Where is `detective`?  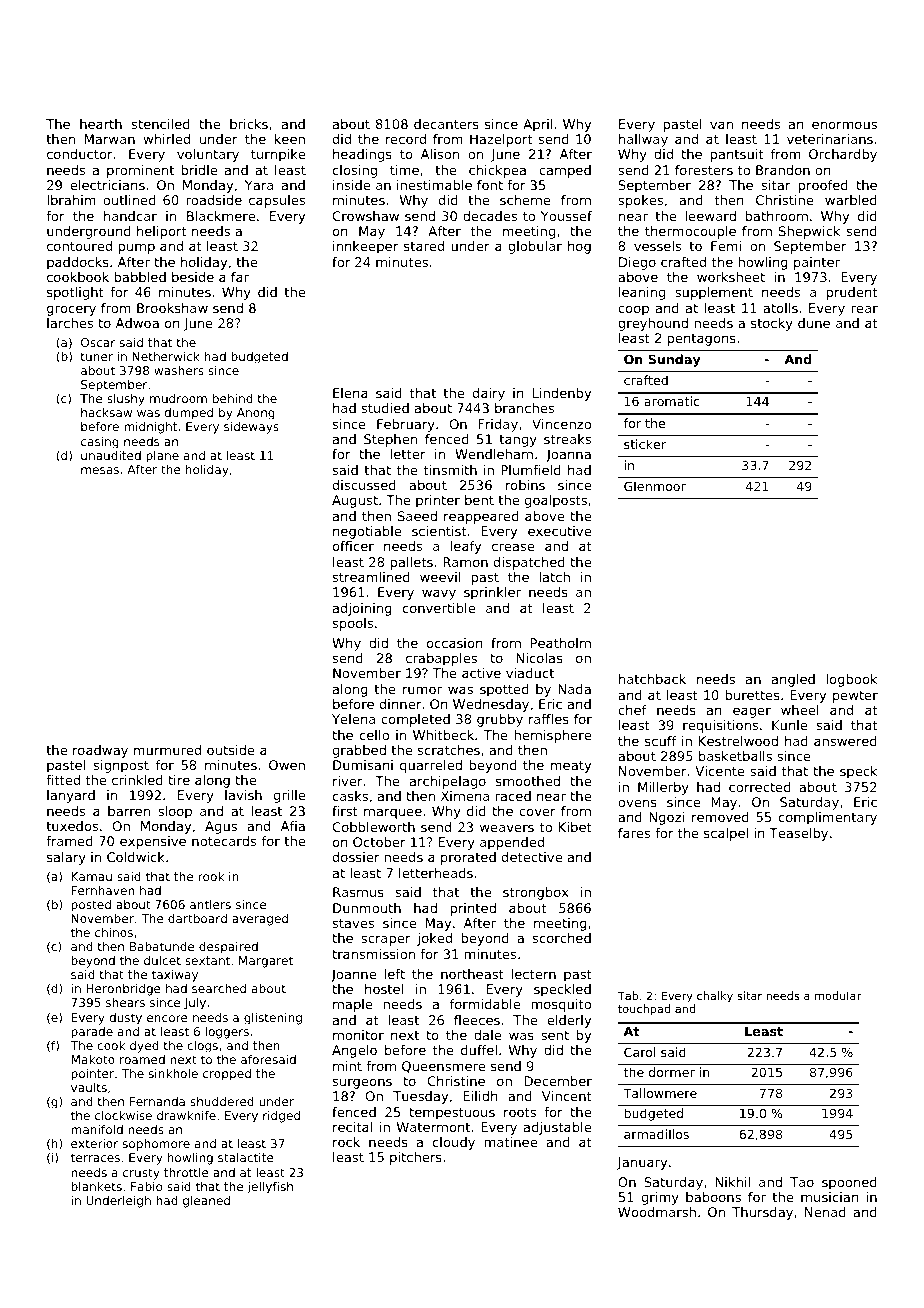
detective is located at coordinates (532, 857).
